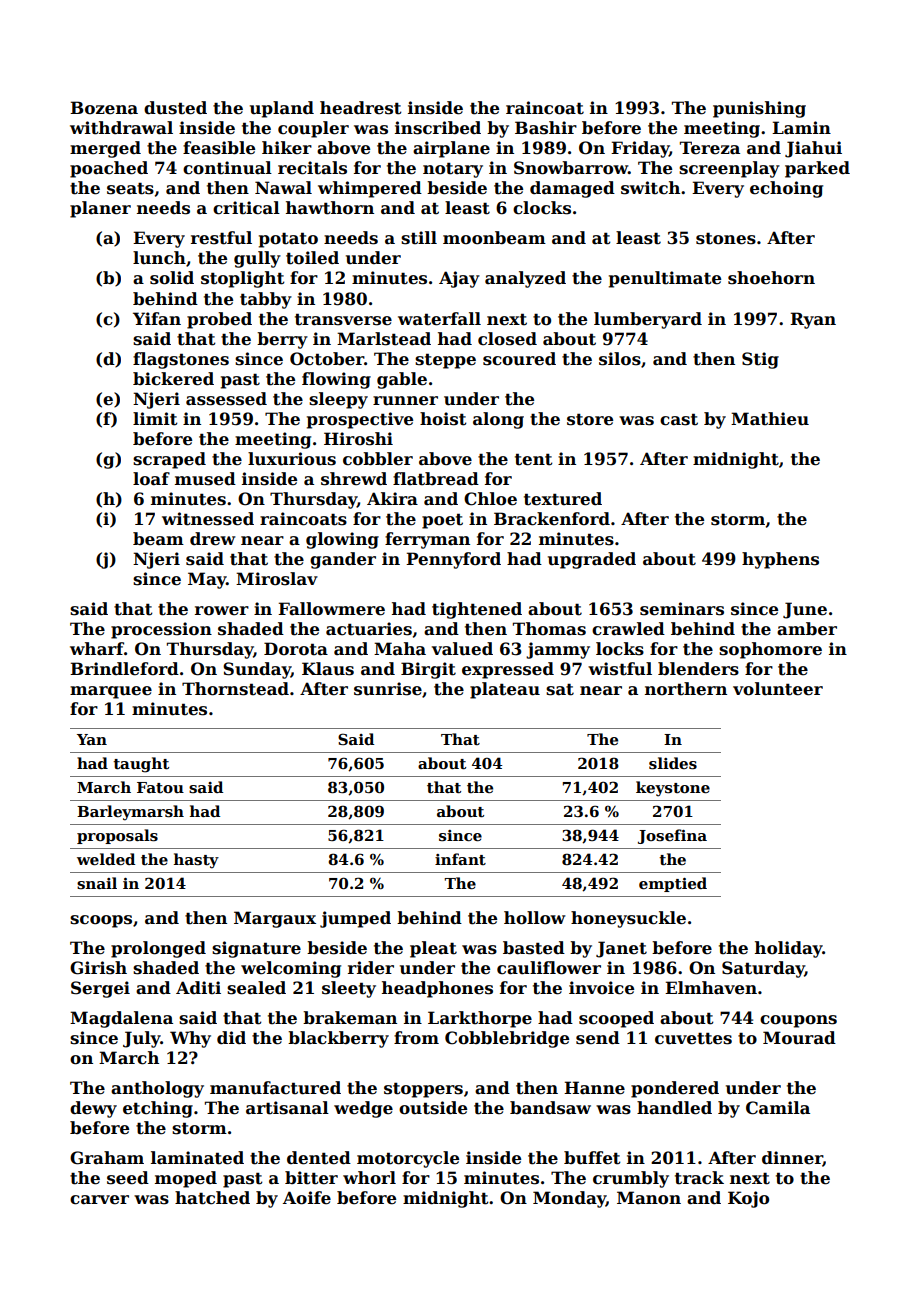  What do you see at coordinates (771, 278) in the screenshot?
I see `shoehorn` at bounding box center [771, 278].
